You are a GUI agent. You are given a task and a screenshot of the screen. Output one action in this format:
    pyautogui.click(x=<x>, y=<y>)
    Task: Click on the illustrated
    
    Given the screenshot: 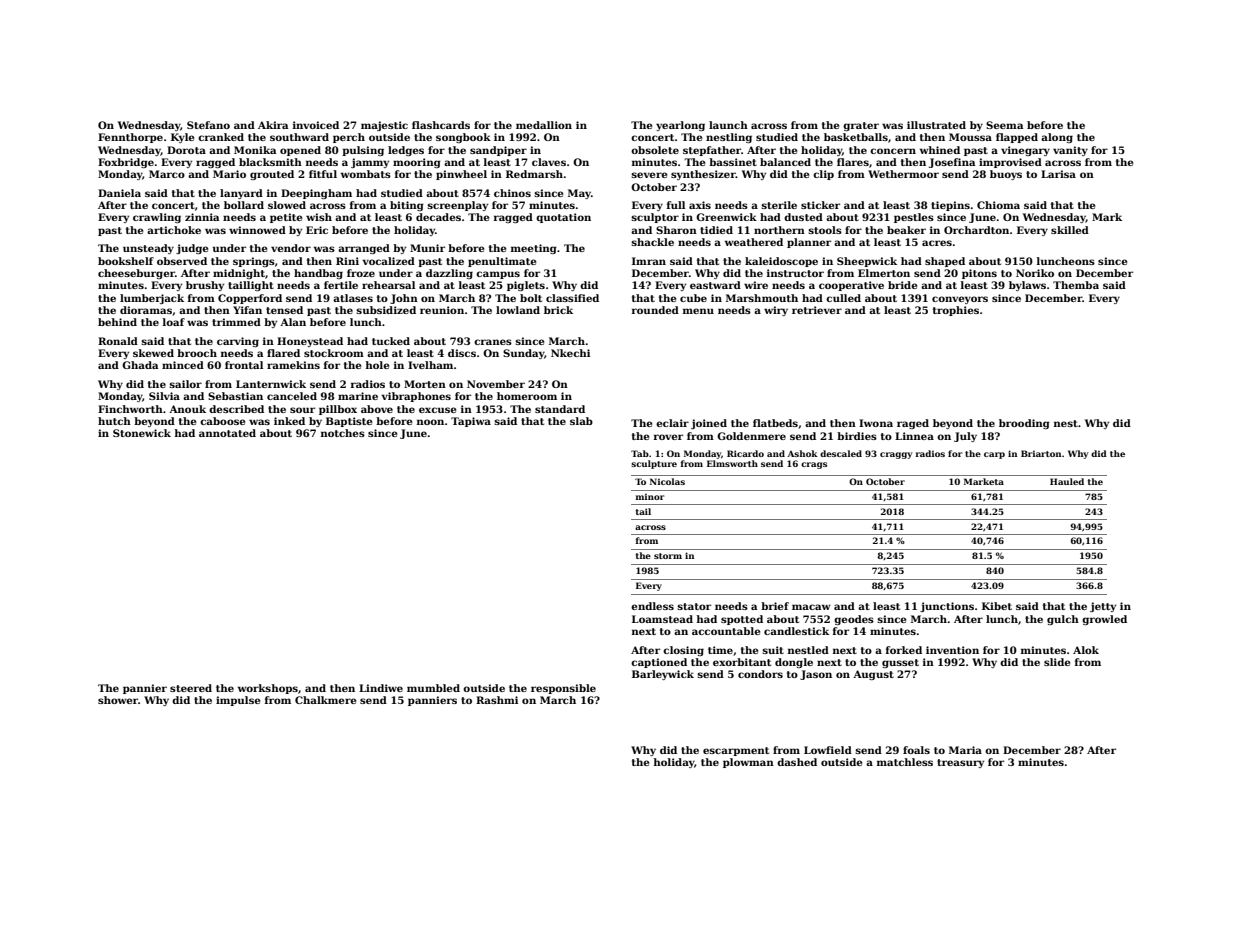 What is the action you would take?
    pyautogui.click(x=936, y=125)
